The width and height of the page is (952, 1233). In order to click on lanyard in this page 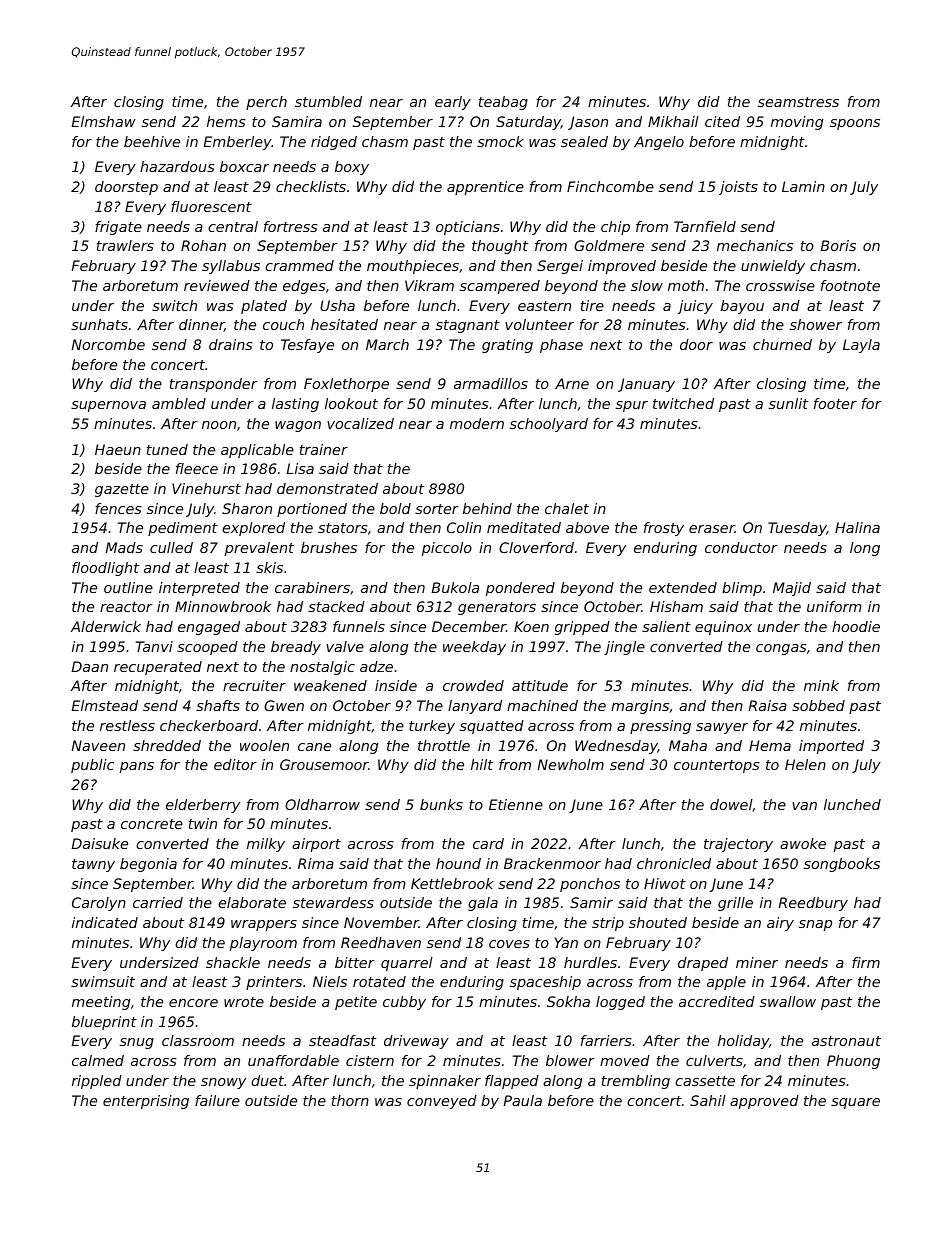, I will do `click(475, 707)`.
